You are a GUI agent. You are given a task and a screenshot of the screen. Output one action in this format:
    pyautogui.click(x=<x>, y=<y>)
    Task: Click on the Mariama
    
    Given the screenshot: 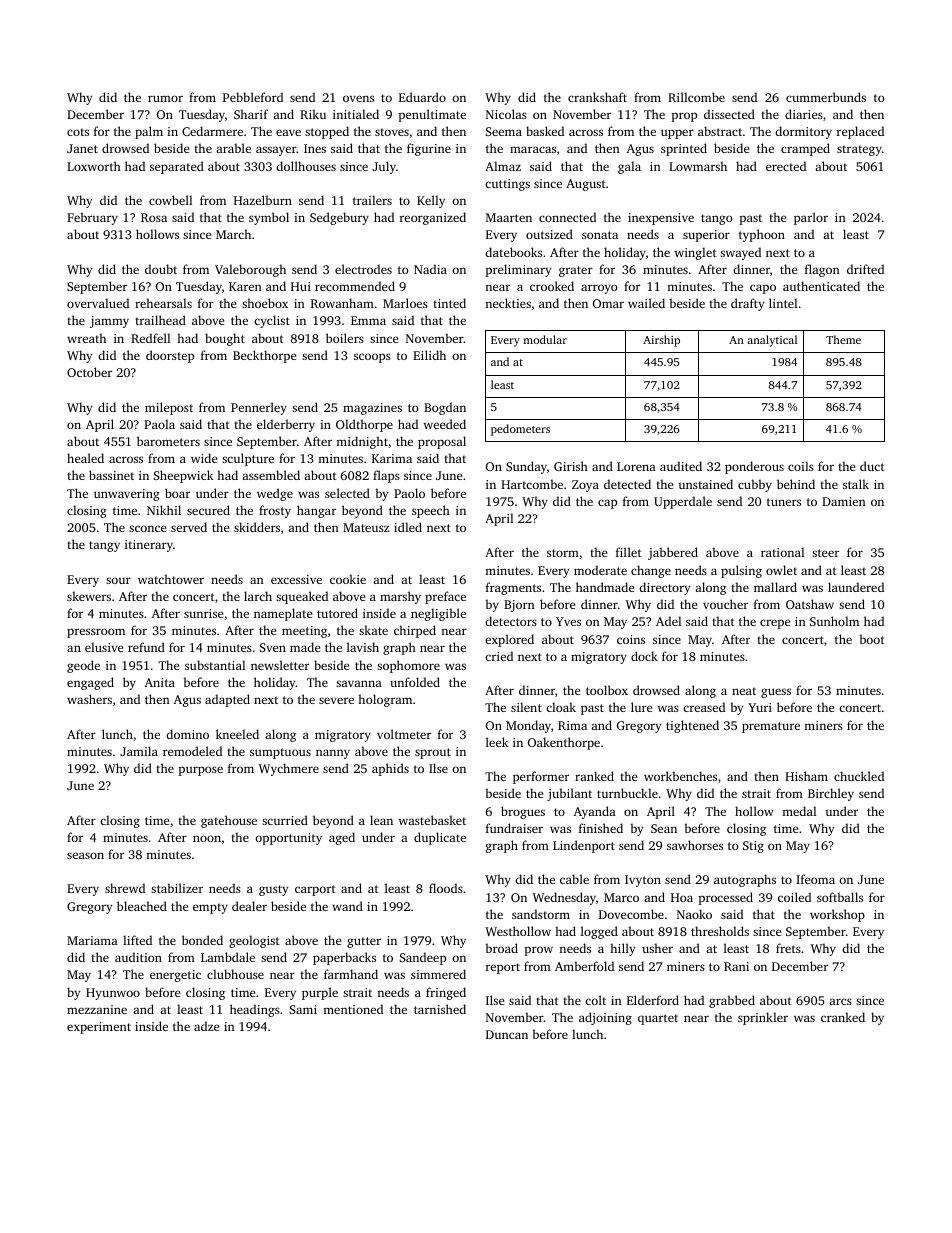 What is the action you would take?
    pyautogui.click(x=92, y=940)
